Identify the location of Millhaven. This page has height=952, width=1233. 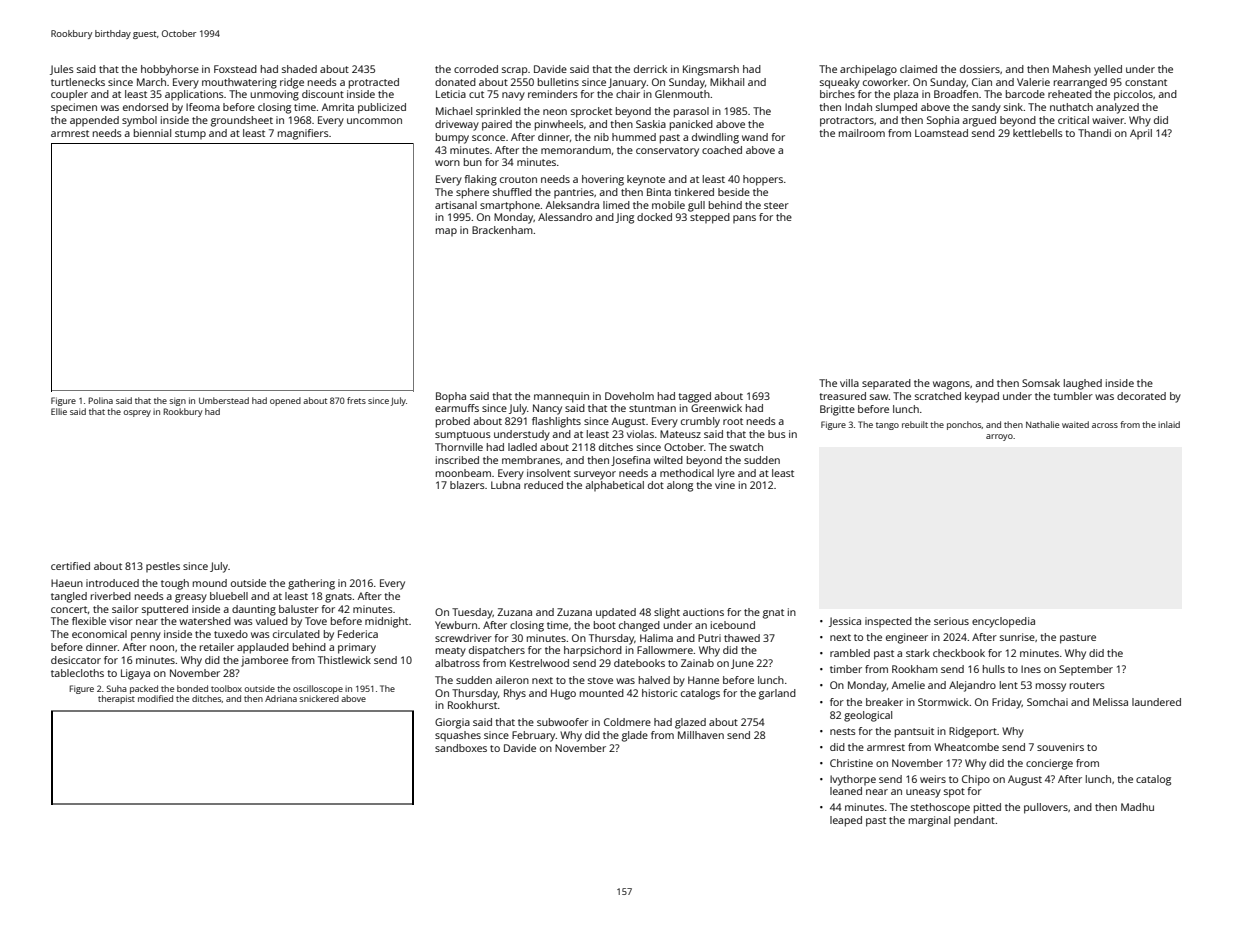
(701, 735).
